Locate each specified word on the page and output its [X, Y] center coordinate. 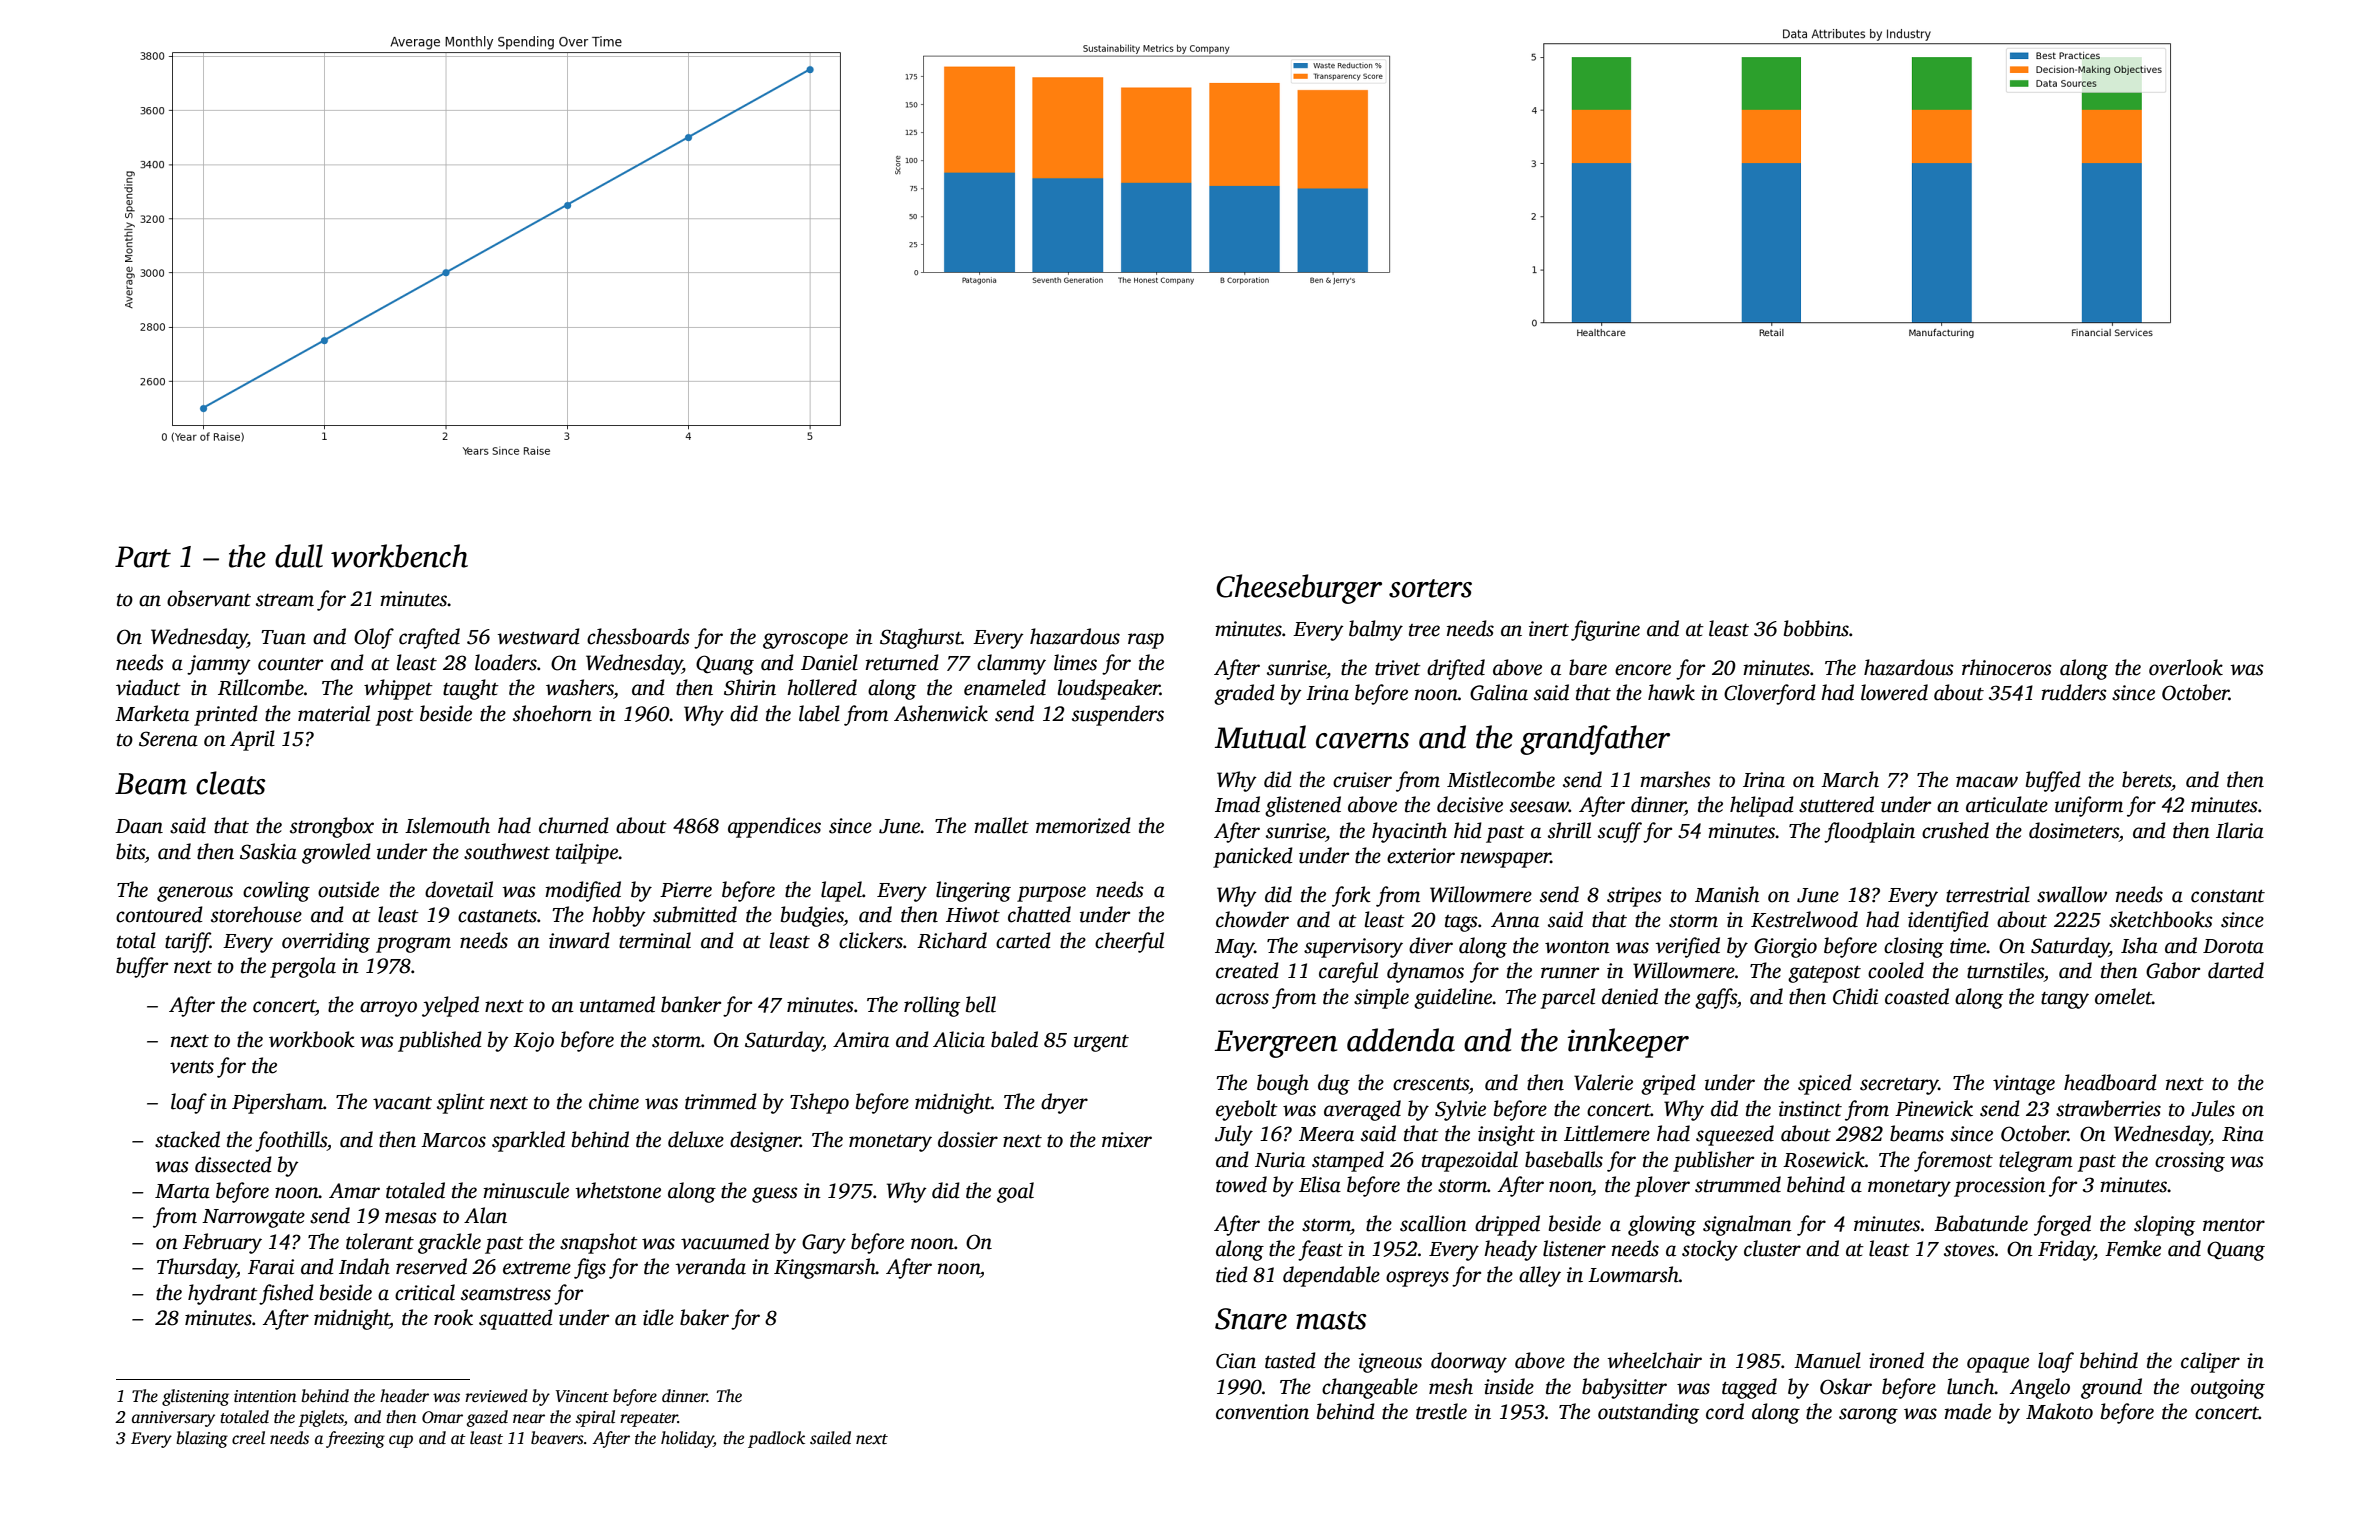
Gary [824, 1244]
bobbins [1816, 628]
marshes [1675, 779]
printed [226, 715]
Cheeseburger [1299, 589]
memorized [1083, 825]
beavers [557, 1438]
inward [579, 940]
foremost [1953, 1161]
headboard [2110, 1082]
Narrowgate [253, 1218]
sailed [830, 1438]
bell [981, 1004]
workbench [399, 556]
